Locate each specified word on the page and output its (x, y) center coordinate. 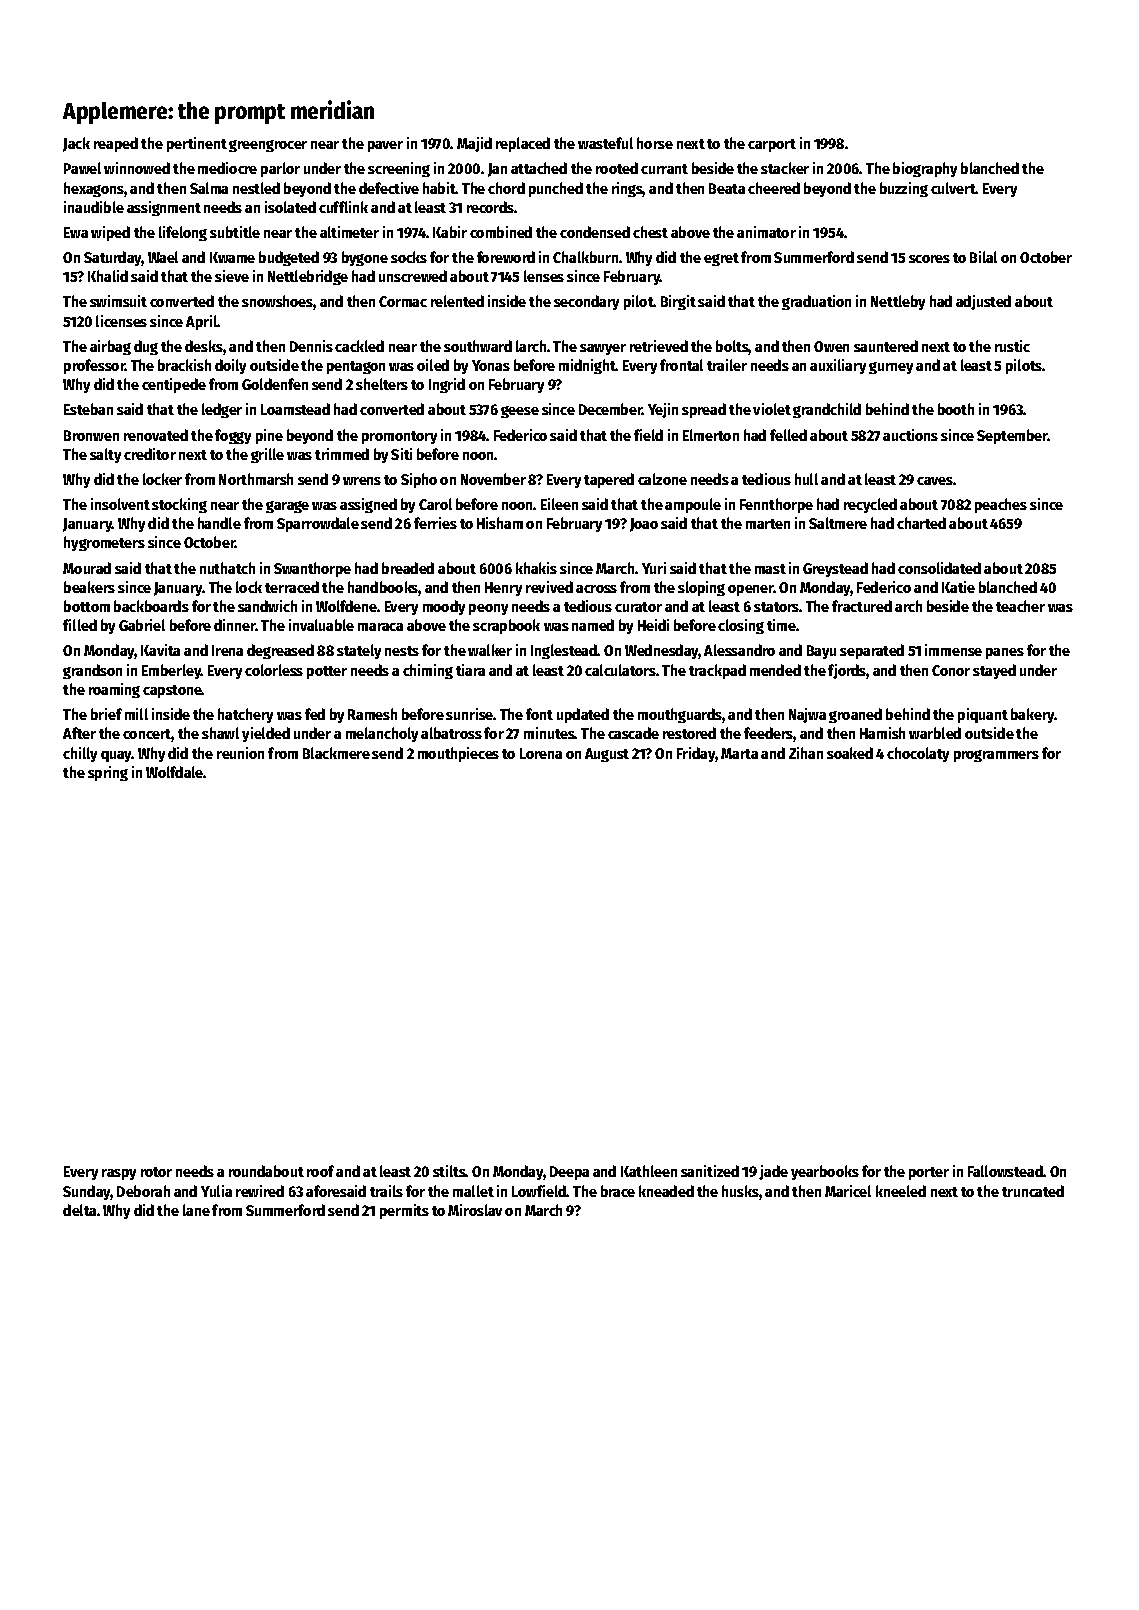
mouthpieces (458, 754)
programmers (996, 756)
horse (655, 143)
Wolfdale (175, 772)
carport (772, 145)
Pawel (82, 168)
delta (79, 1210)
